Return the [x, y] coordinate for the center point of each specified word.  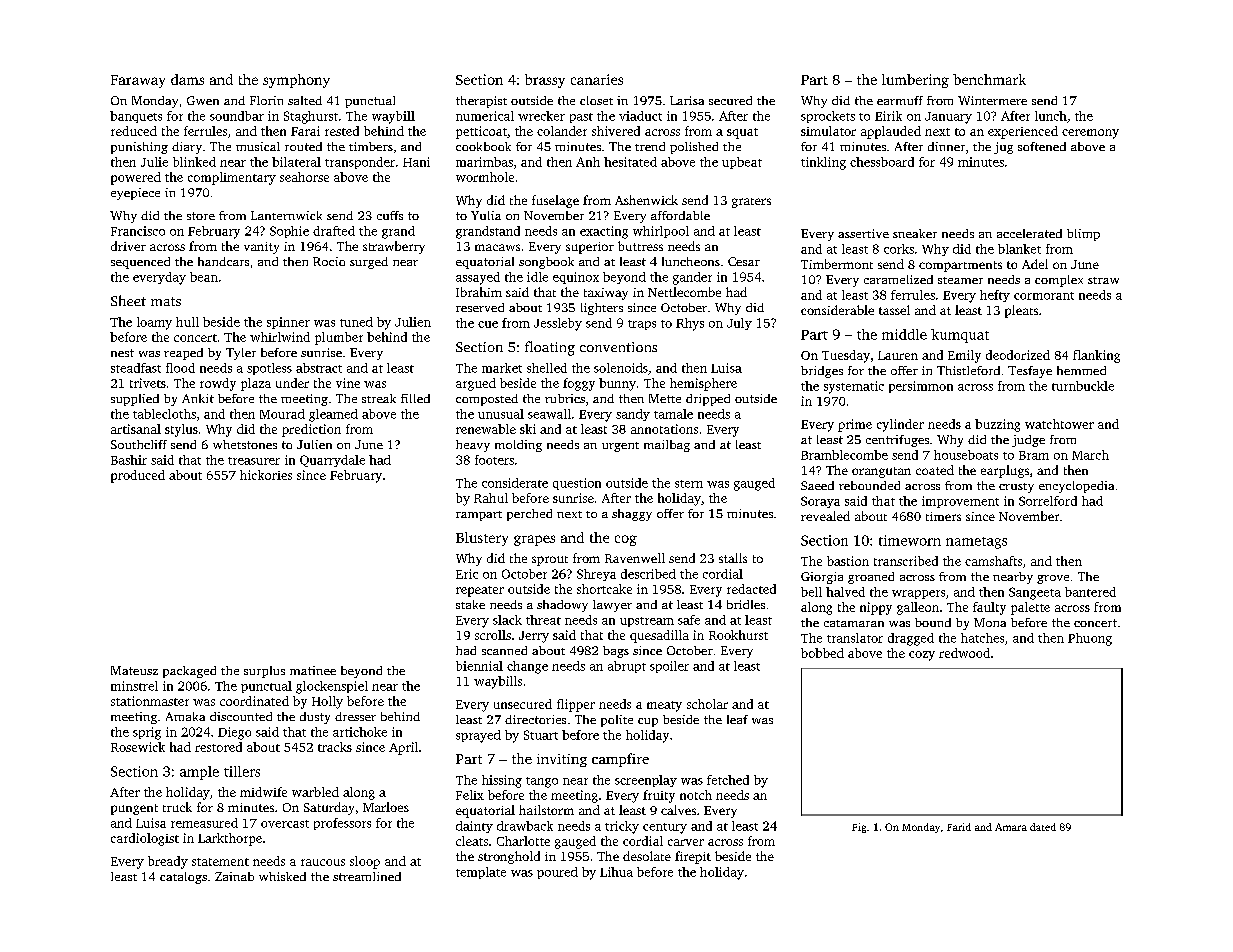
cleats [472, 841]
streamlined [367, 876]
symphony [296, 81]
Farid [959, 827]
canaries [597, 79]
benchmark [989, 79]
